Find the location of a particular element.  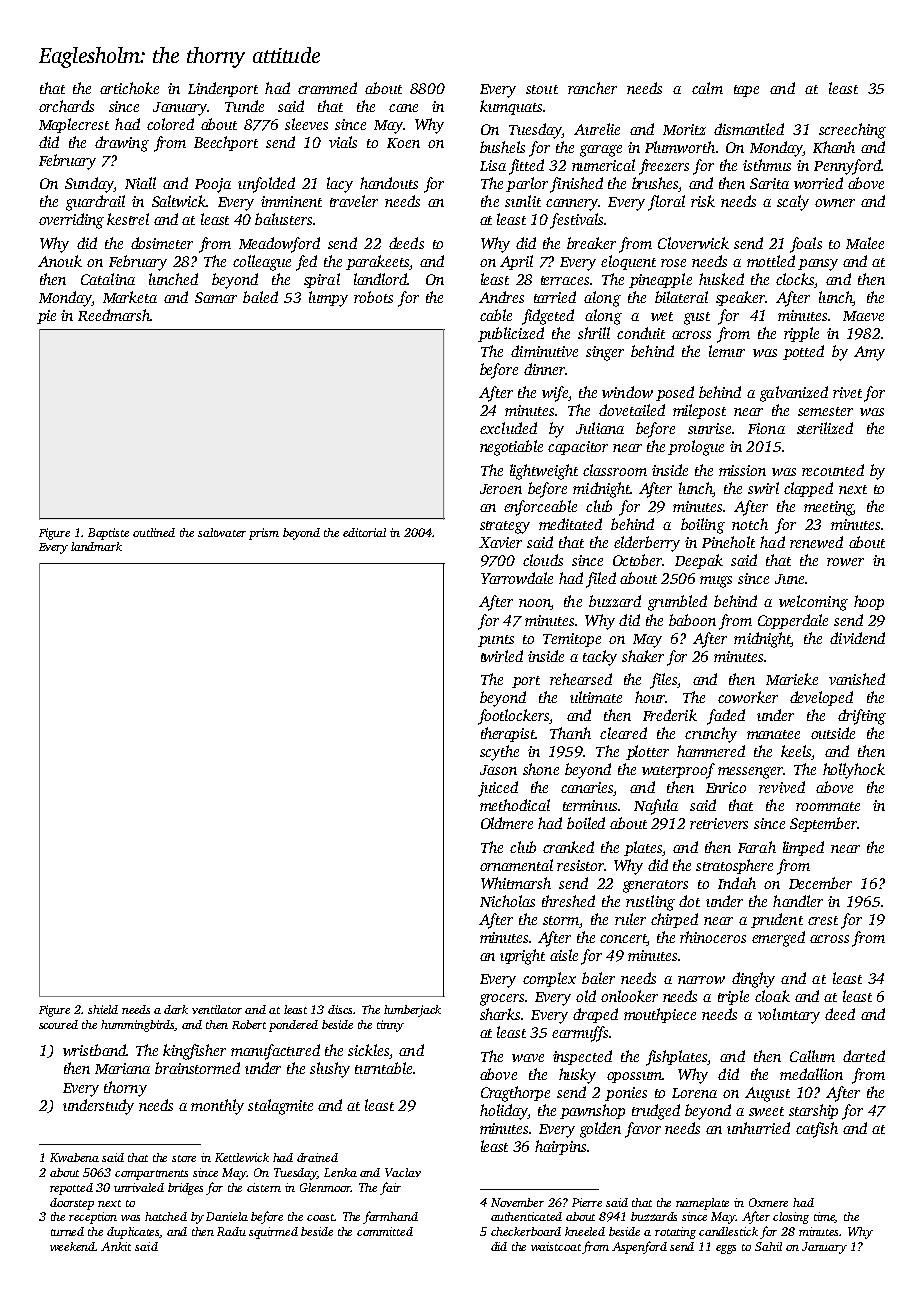

imminent is located at coordinates (291, 201).
